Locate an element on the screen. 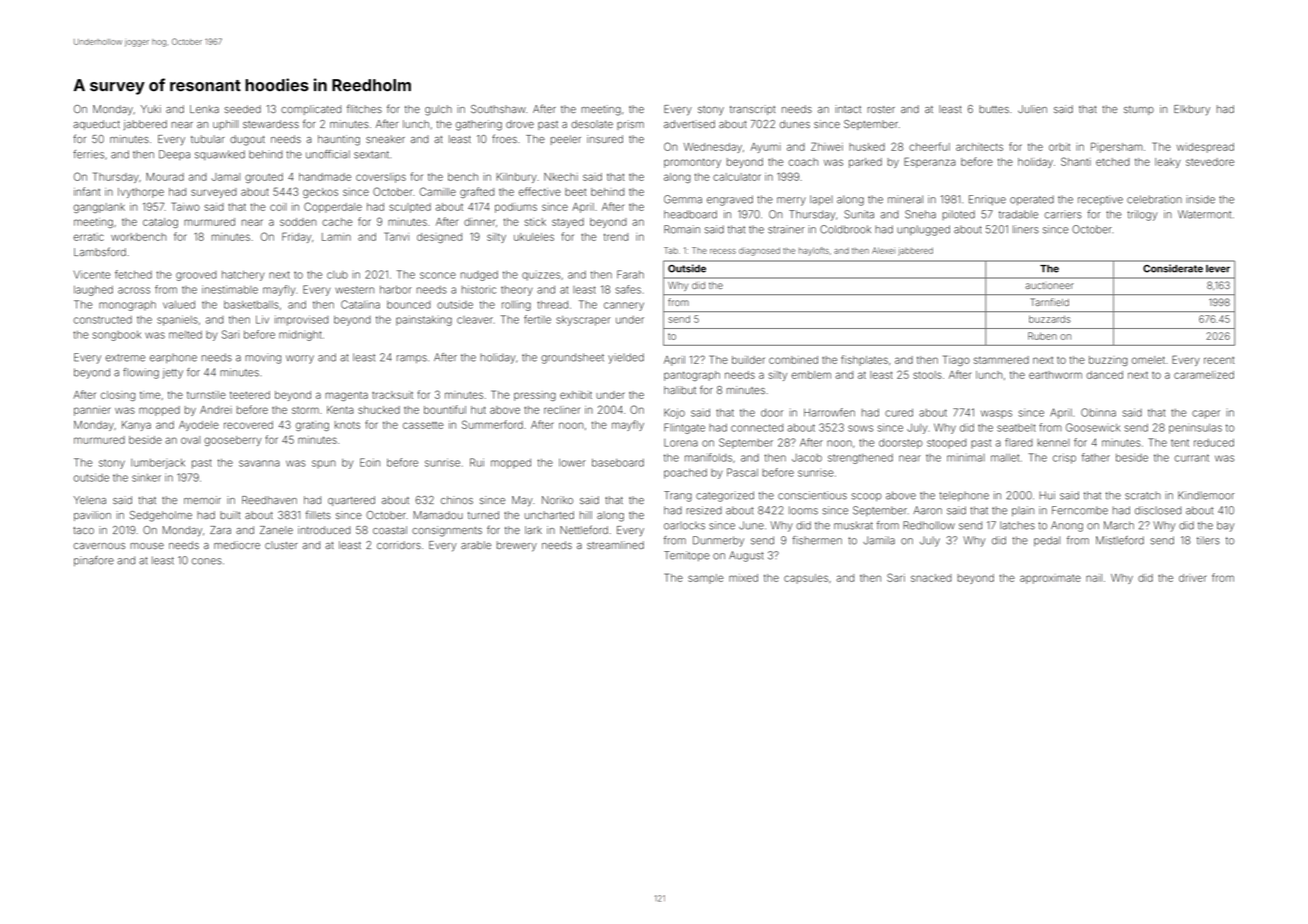  extreme is located at coordinates (125, 358).
